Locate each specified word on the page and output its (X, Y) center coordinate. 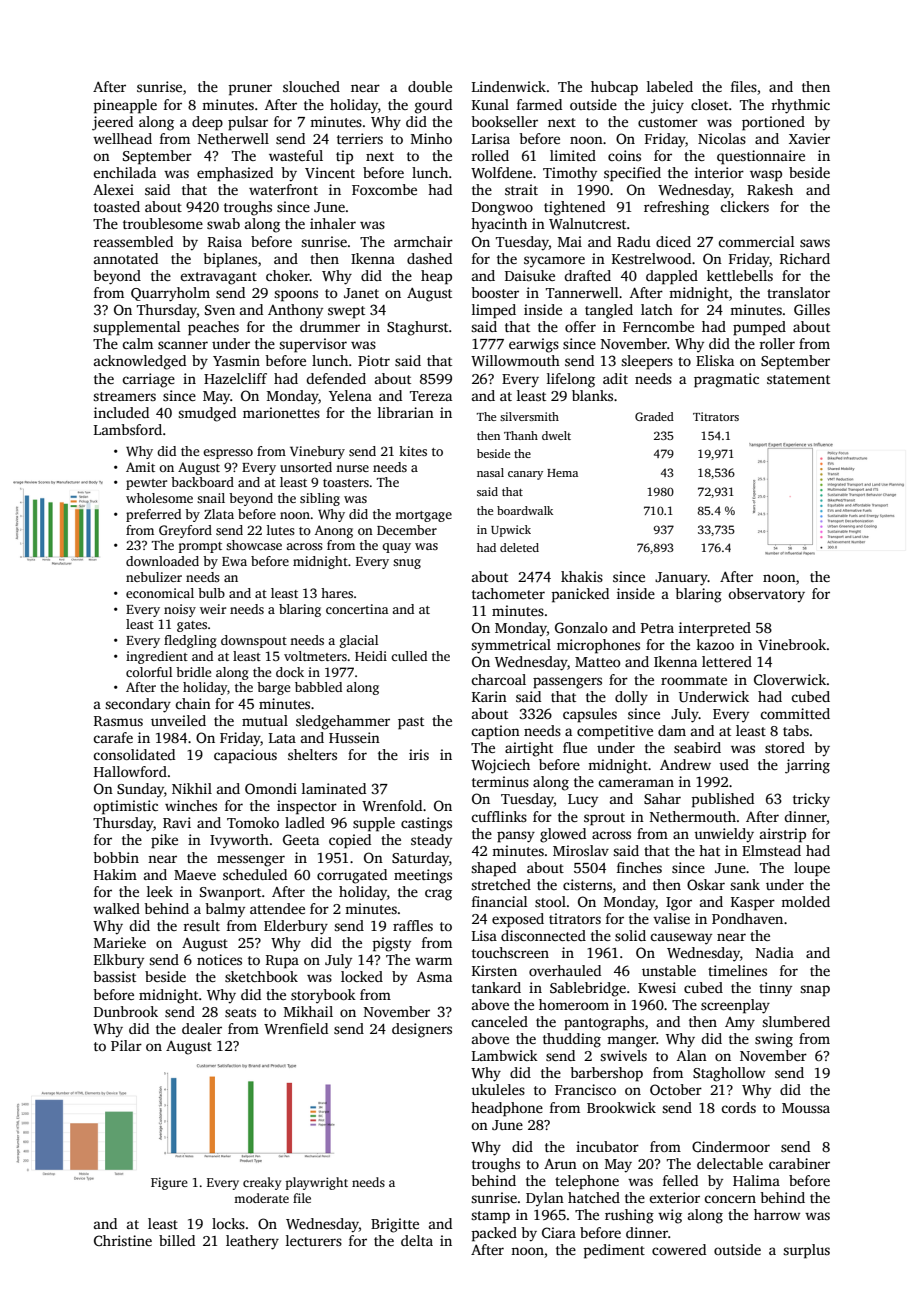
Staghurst (417, 328)
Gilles (812, 309)
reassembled (133, 241)
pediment (614, 1251)
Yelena (350, 395)
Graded (654, 416)
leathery (252, 1242)
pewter (146, 484)
